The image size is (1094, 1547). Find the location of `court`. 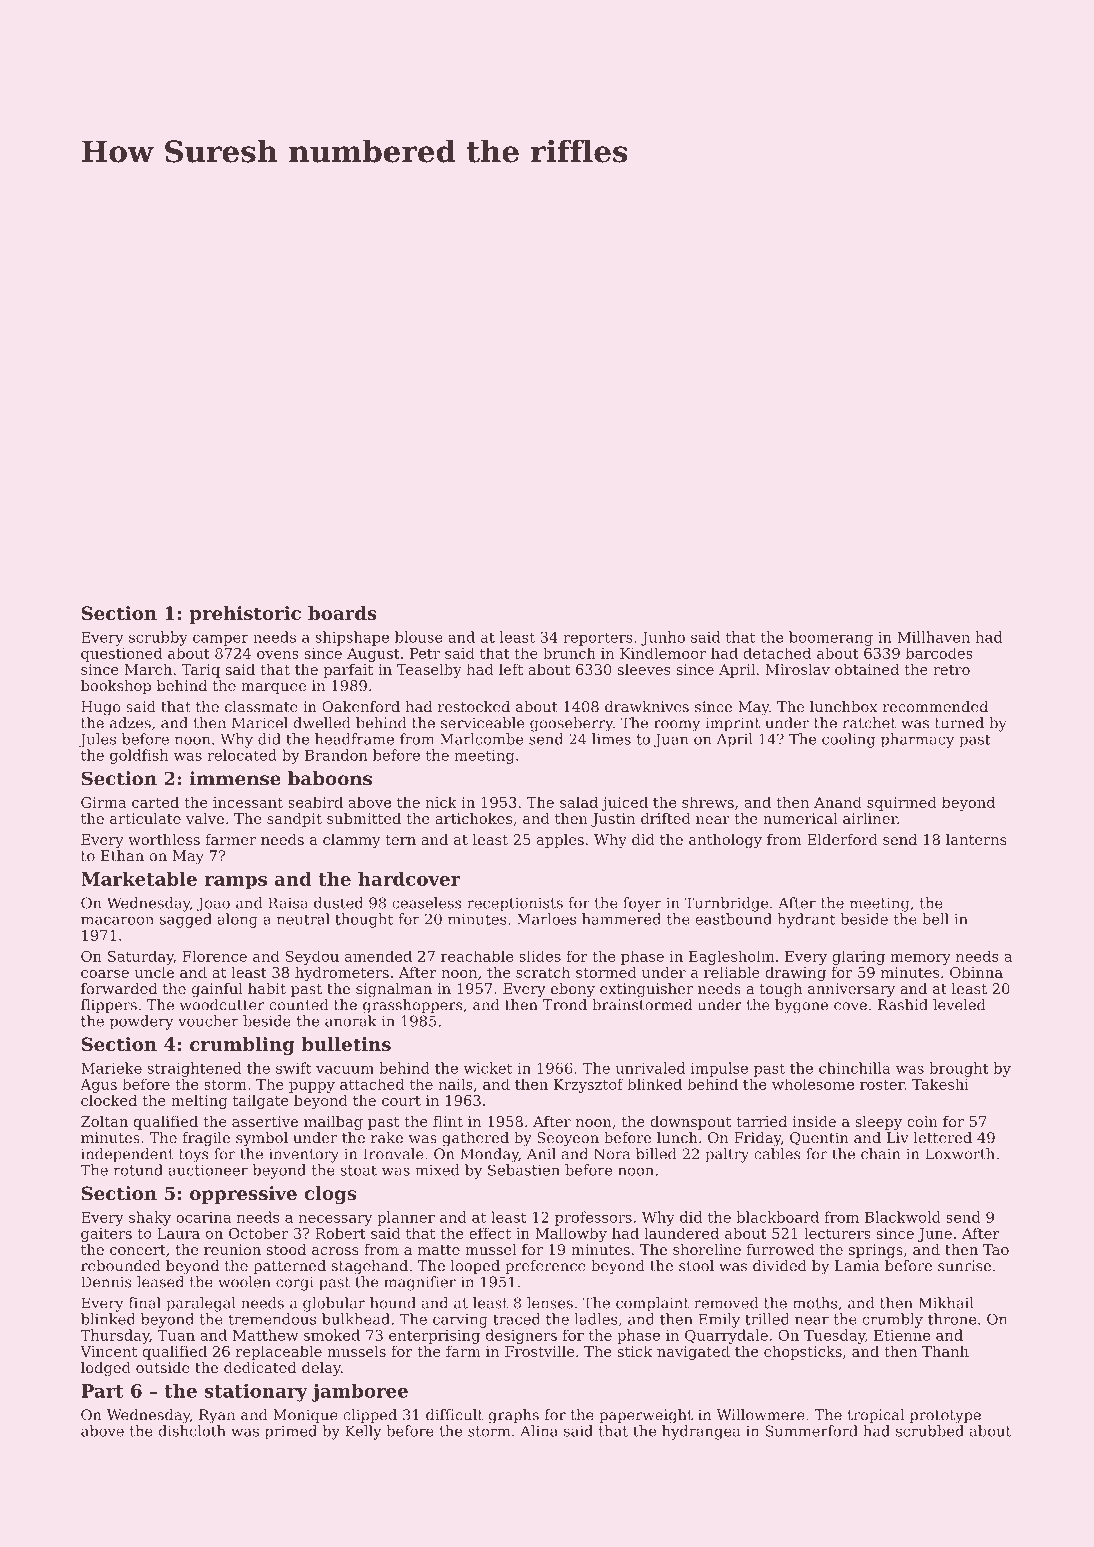

court is located at coordinates (401, 1101).
